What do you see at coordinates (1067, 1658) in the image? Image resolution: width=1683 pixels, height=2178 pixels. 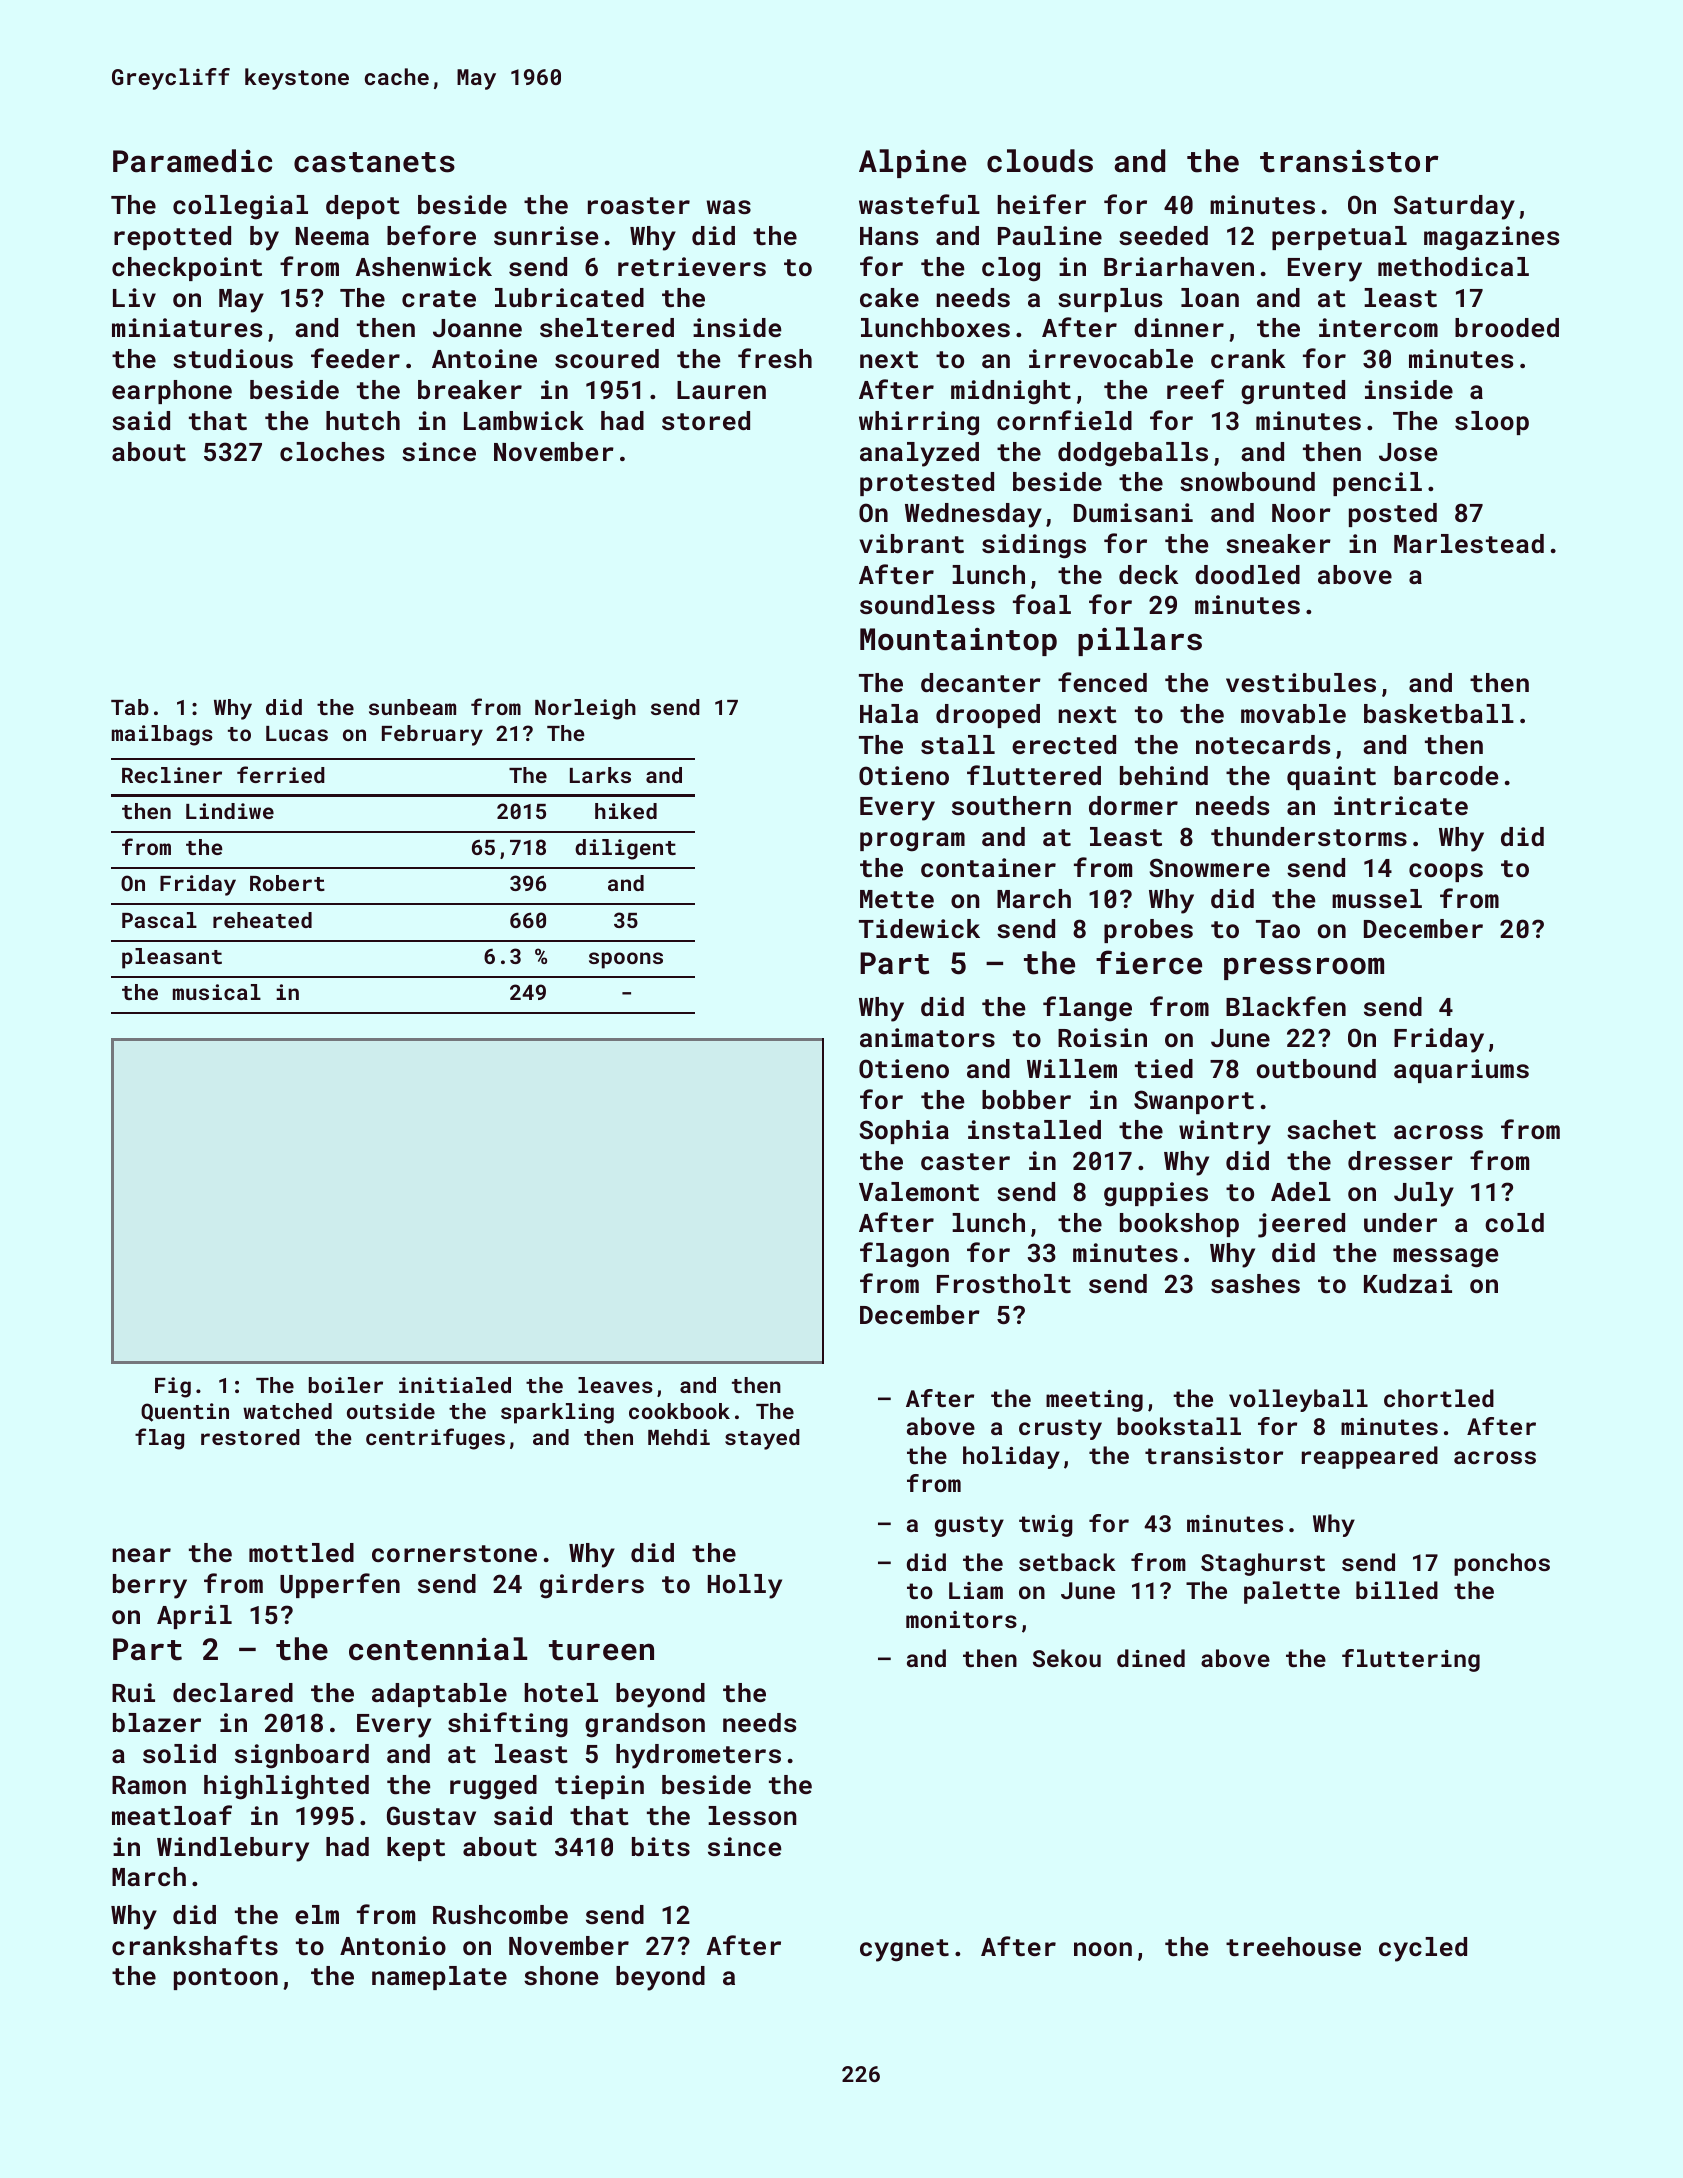 I see `Sekou` at bounding box center [1067, 1658].
